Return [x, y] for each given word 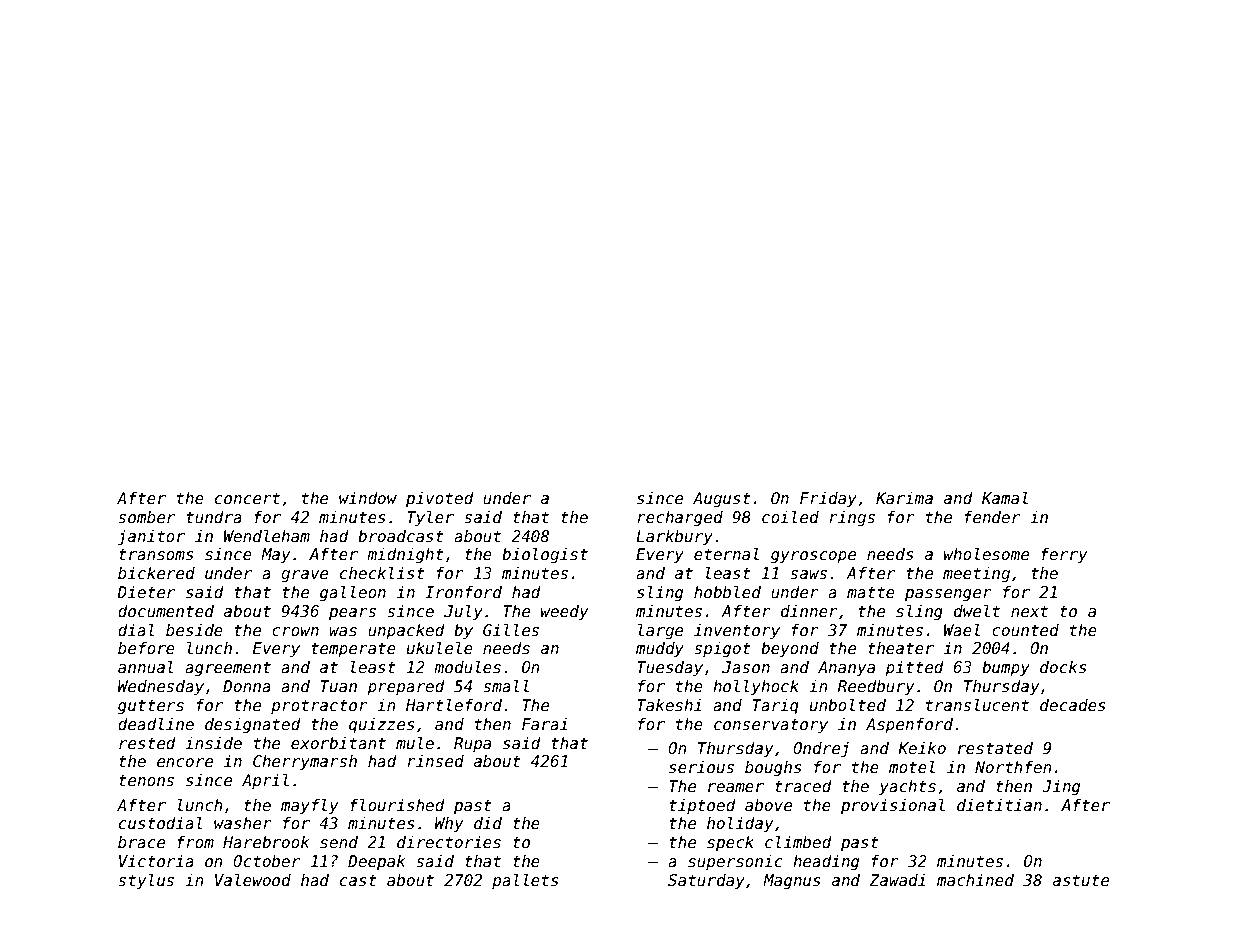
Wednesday [161, 687]
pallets [525, 881]
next [1029, 611]
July [463, 612]
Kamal [1005, 498]
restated [995, 748]
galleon [353, 593]
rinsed [435, 761]
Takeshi [669, 705]
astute [1081, 880]
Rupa [472, 744]
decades [1073, 705]
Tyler [430, 518]
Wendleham [267, 536]
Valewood [253, 880]
